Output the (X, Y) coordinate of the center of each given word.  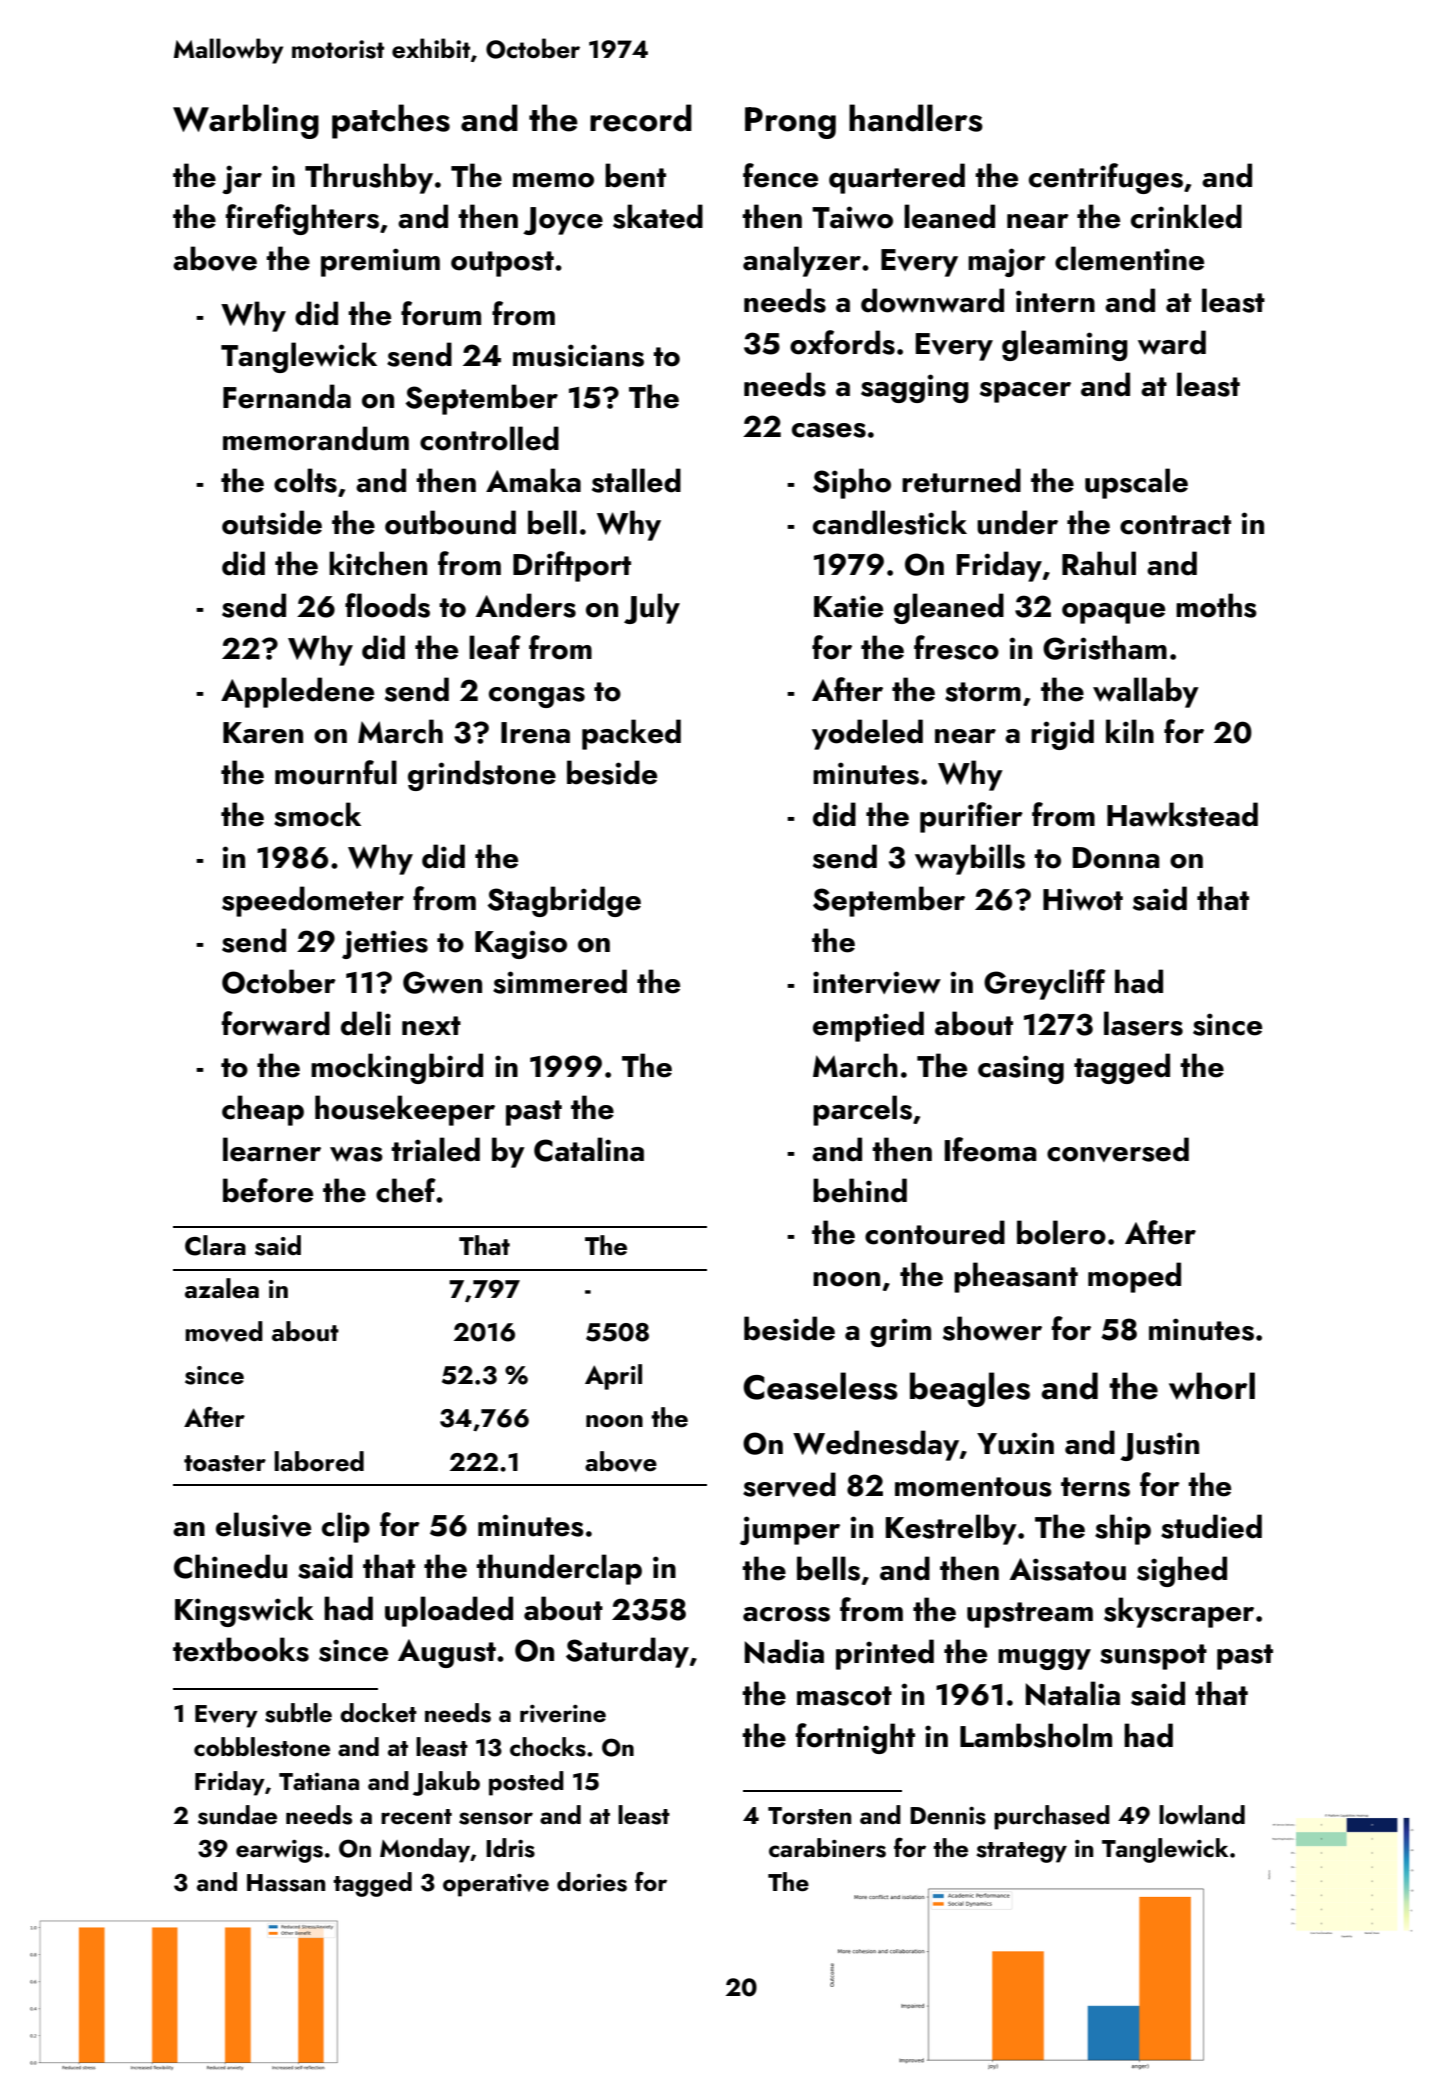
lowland (1202, 1814)
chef (406, 1190)
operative (496, 1885)
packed (631, 734)
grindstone (482, 775)
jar (242, 179)
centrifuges (1106, 178)
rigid (1062, 734)
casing (1021, 1069)
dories (592, 1882)
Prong (790, 123)
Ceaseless (820, 1386)
